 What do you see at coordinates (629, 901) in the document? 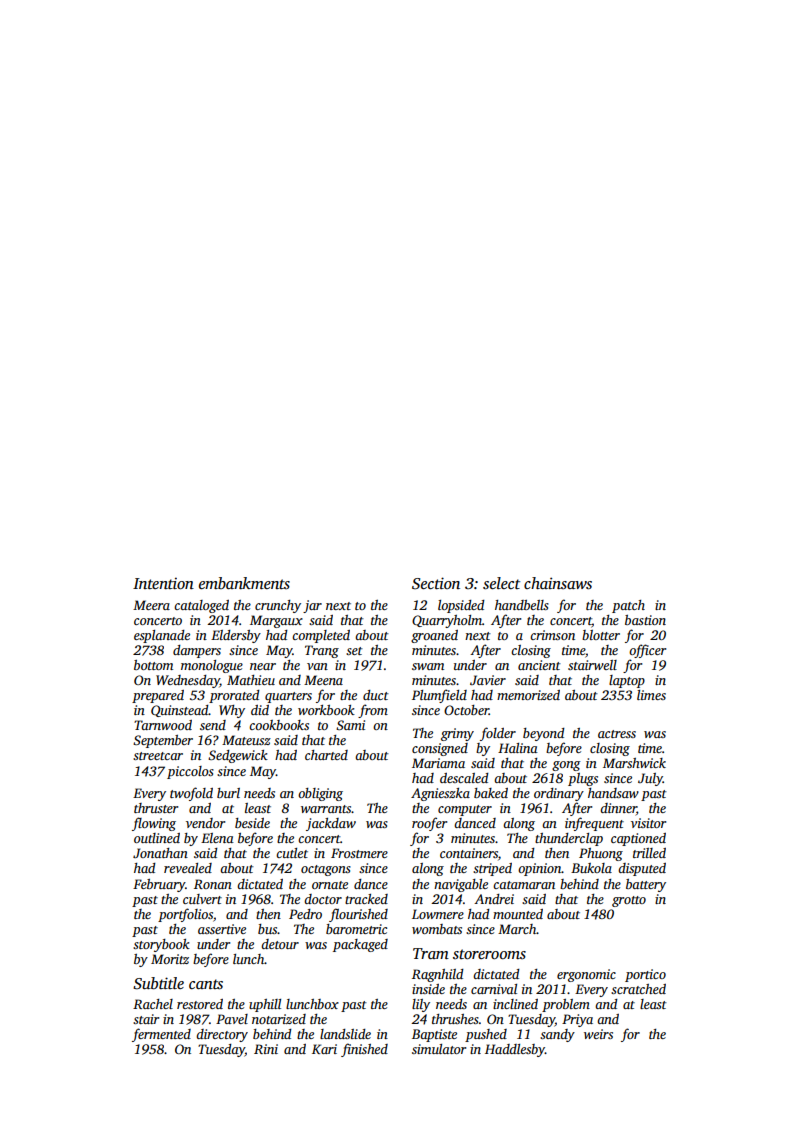
I see `grotto` at bounding box center [629, 901].
